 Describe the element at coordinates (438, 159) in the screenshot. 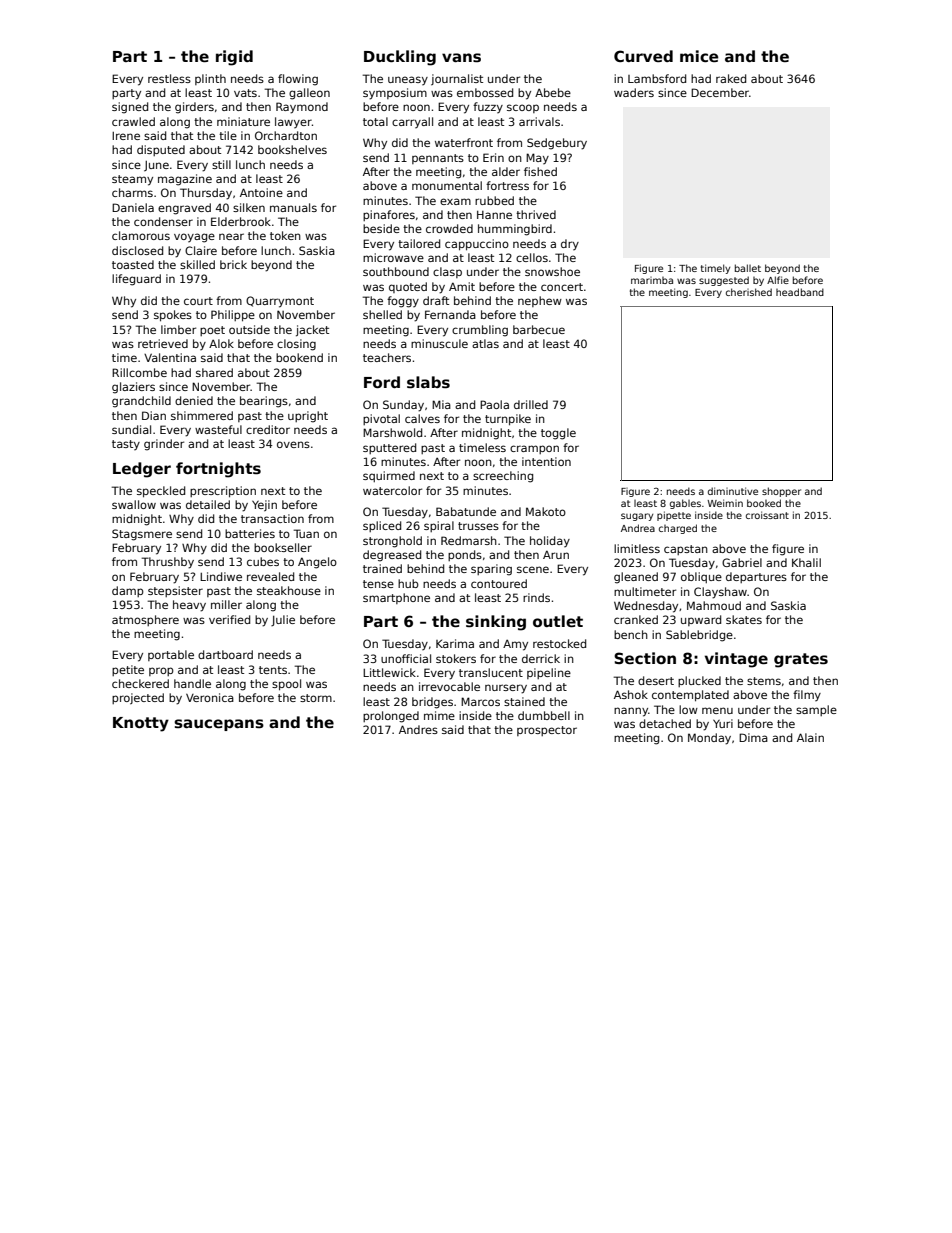

I see `pennants` at that location.
